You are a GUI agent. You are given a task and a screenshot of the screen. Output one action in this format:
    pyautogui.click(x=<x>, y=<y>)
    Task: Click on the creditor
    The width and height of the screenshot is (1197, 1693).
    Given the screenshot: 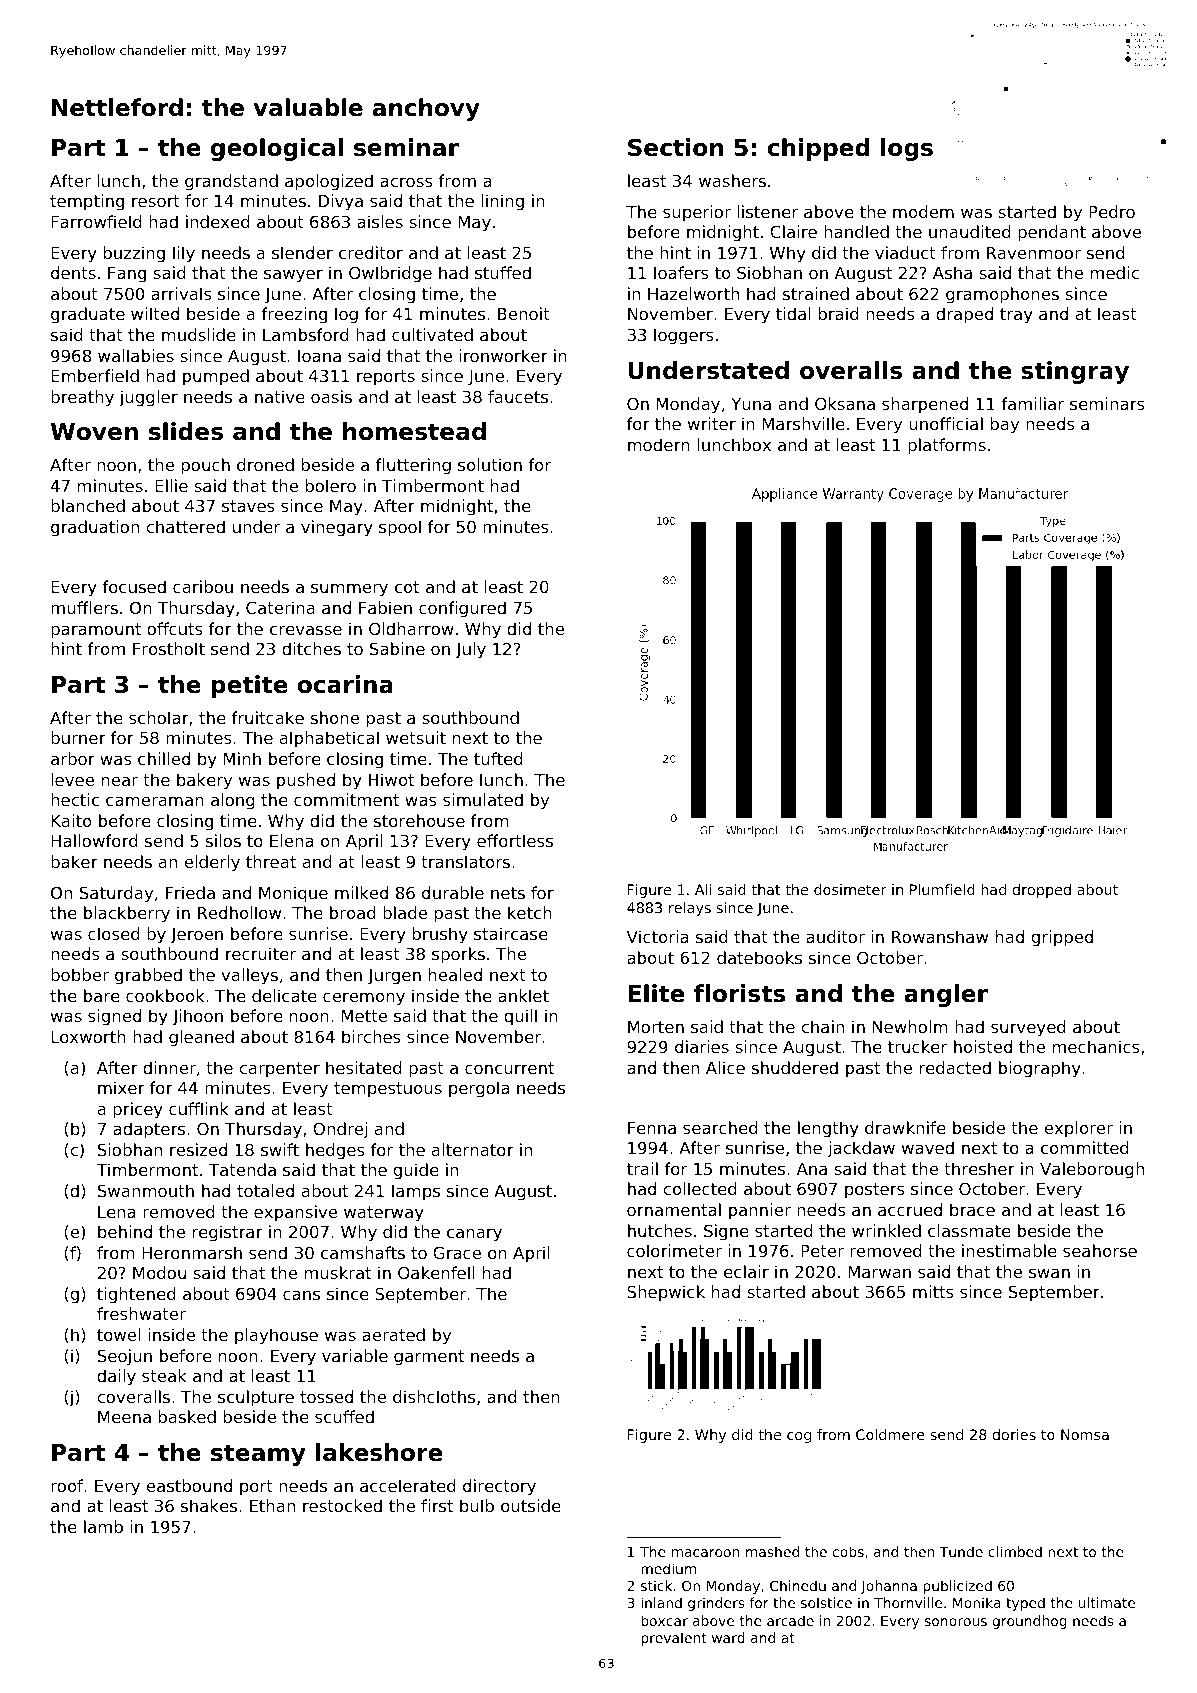 What is the action you would take?
    pyautogui.click(x=371, y=252)
